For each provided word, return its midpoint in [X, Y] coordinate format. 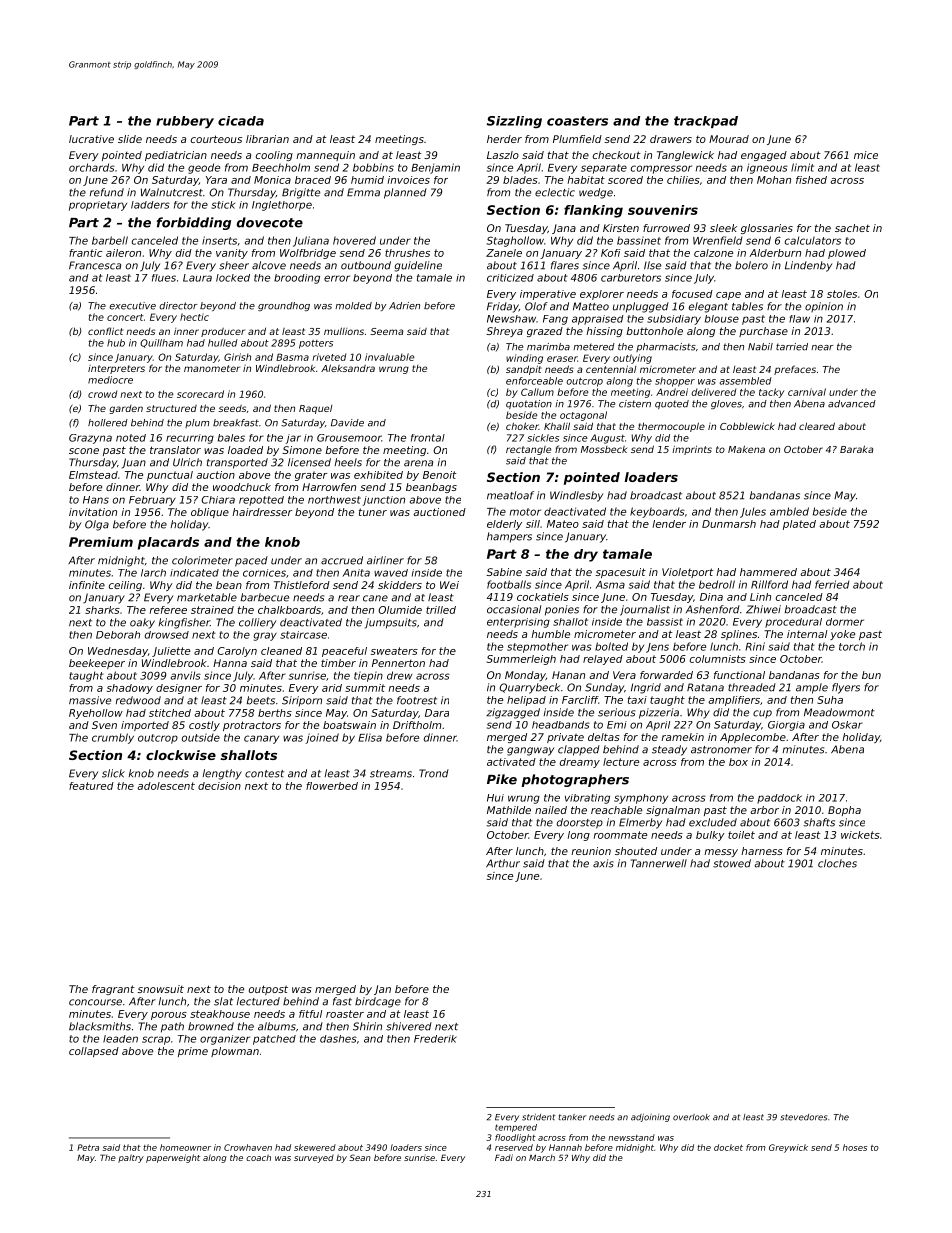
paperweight [173, 1158]
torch [852, 646]
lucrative [91, 139]
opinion [824, 307]
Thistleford [302, 585]
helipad [526, 701]
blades [520, 180]
